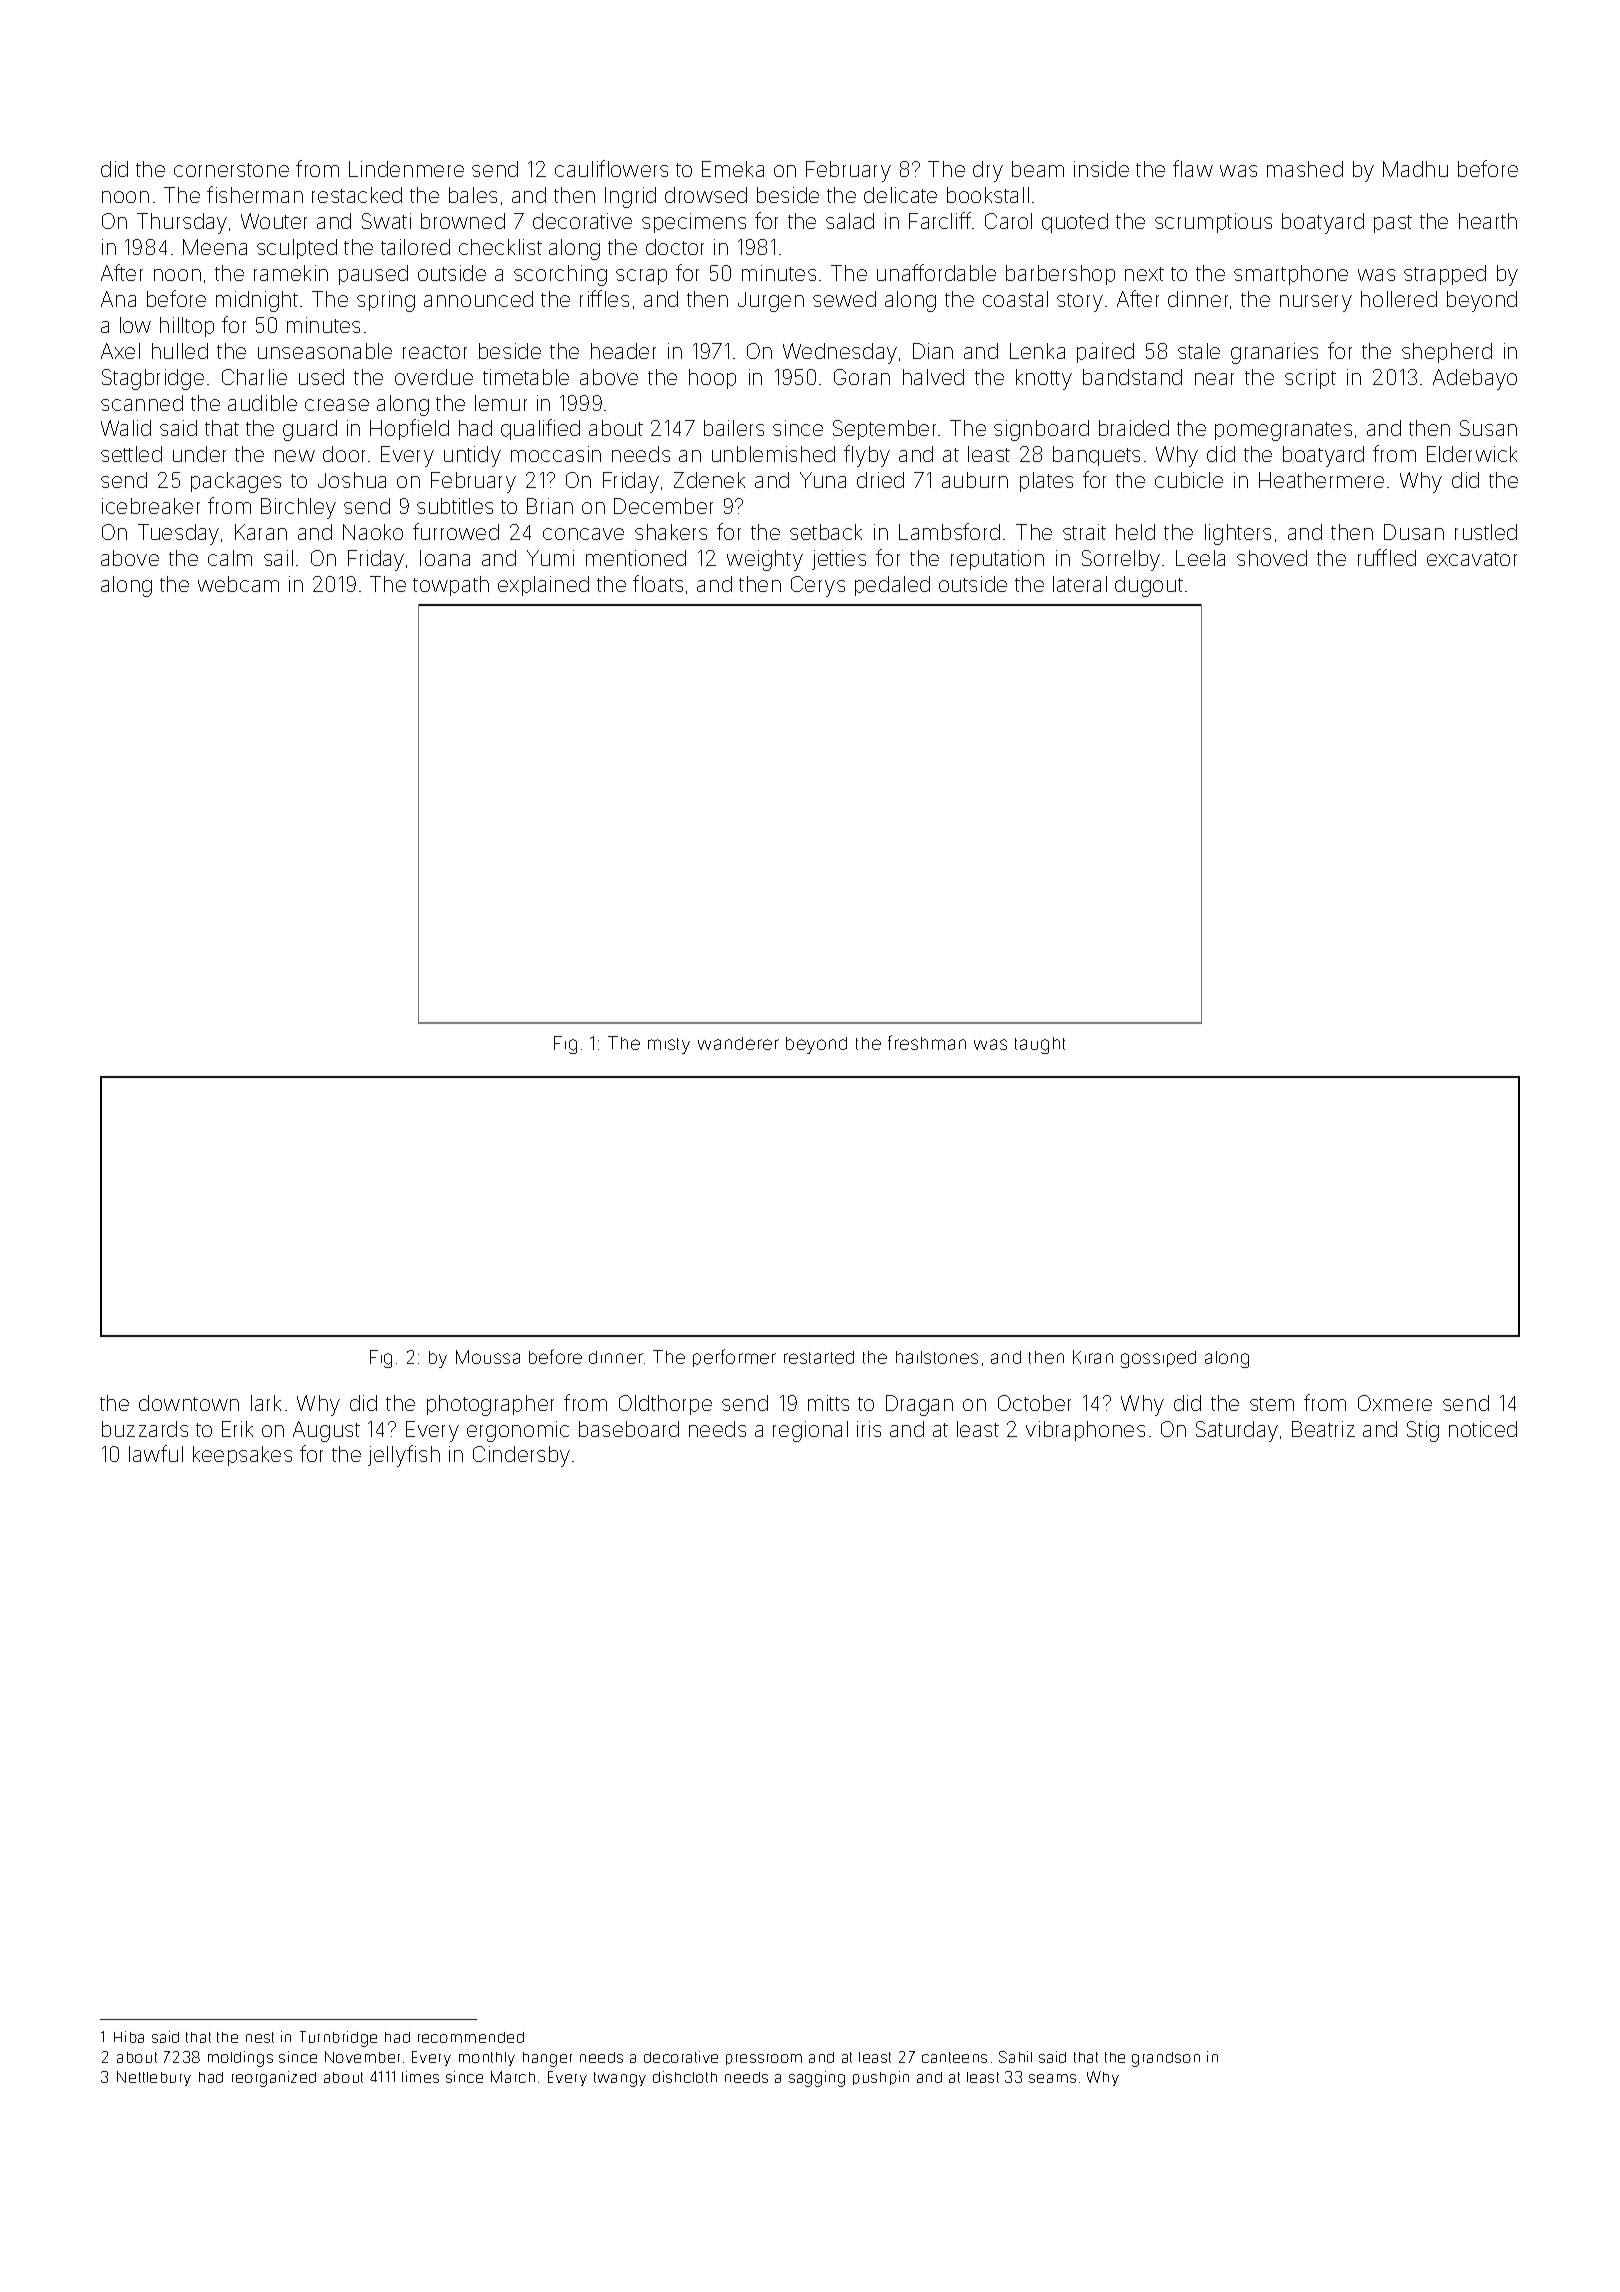  What do you see at coordinates (1305, 169) in the screenshot?
I see `mashed` at bounding box center [1305, 169].
